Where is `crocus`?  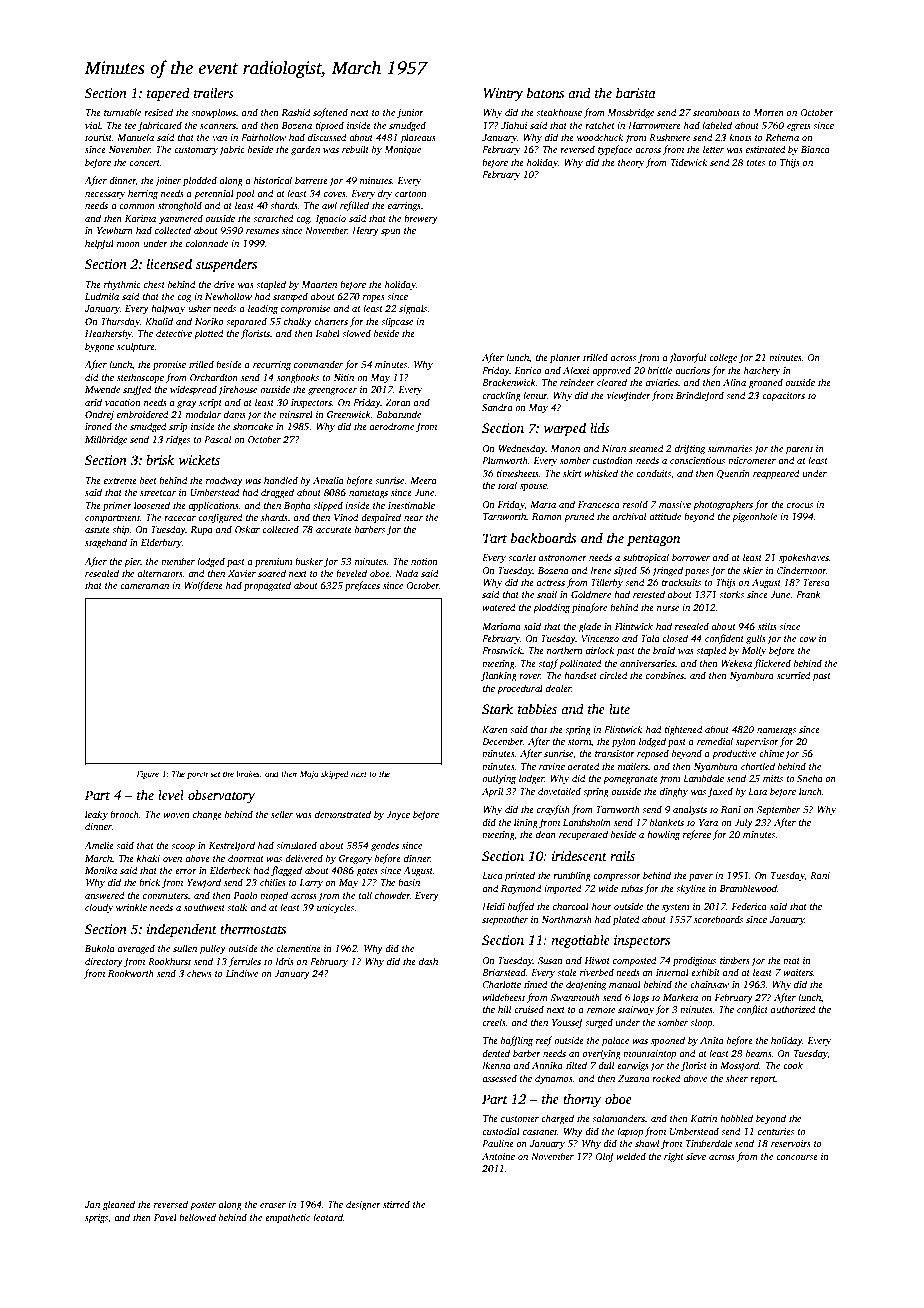
crocus is located at coordinates (800, 505).
